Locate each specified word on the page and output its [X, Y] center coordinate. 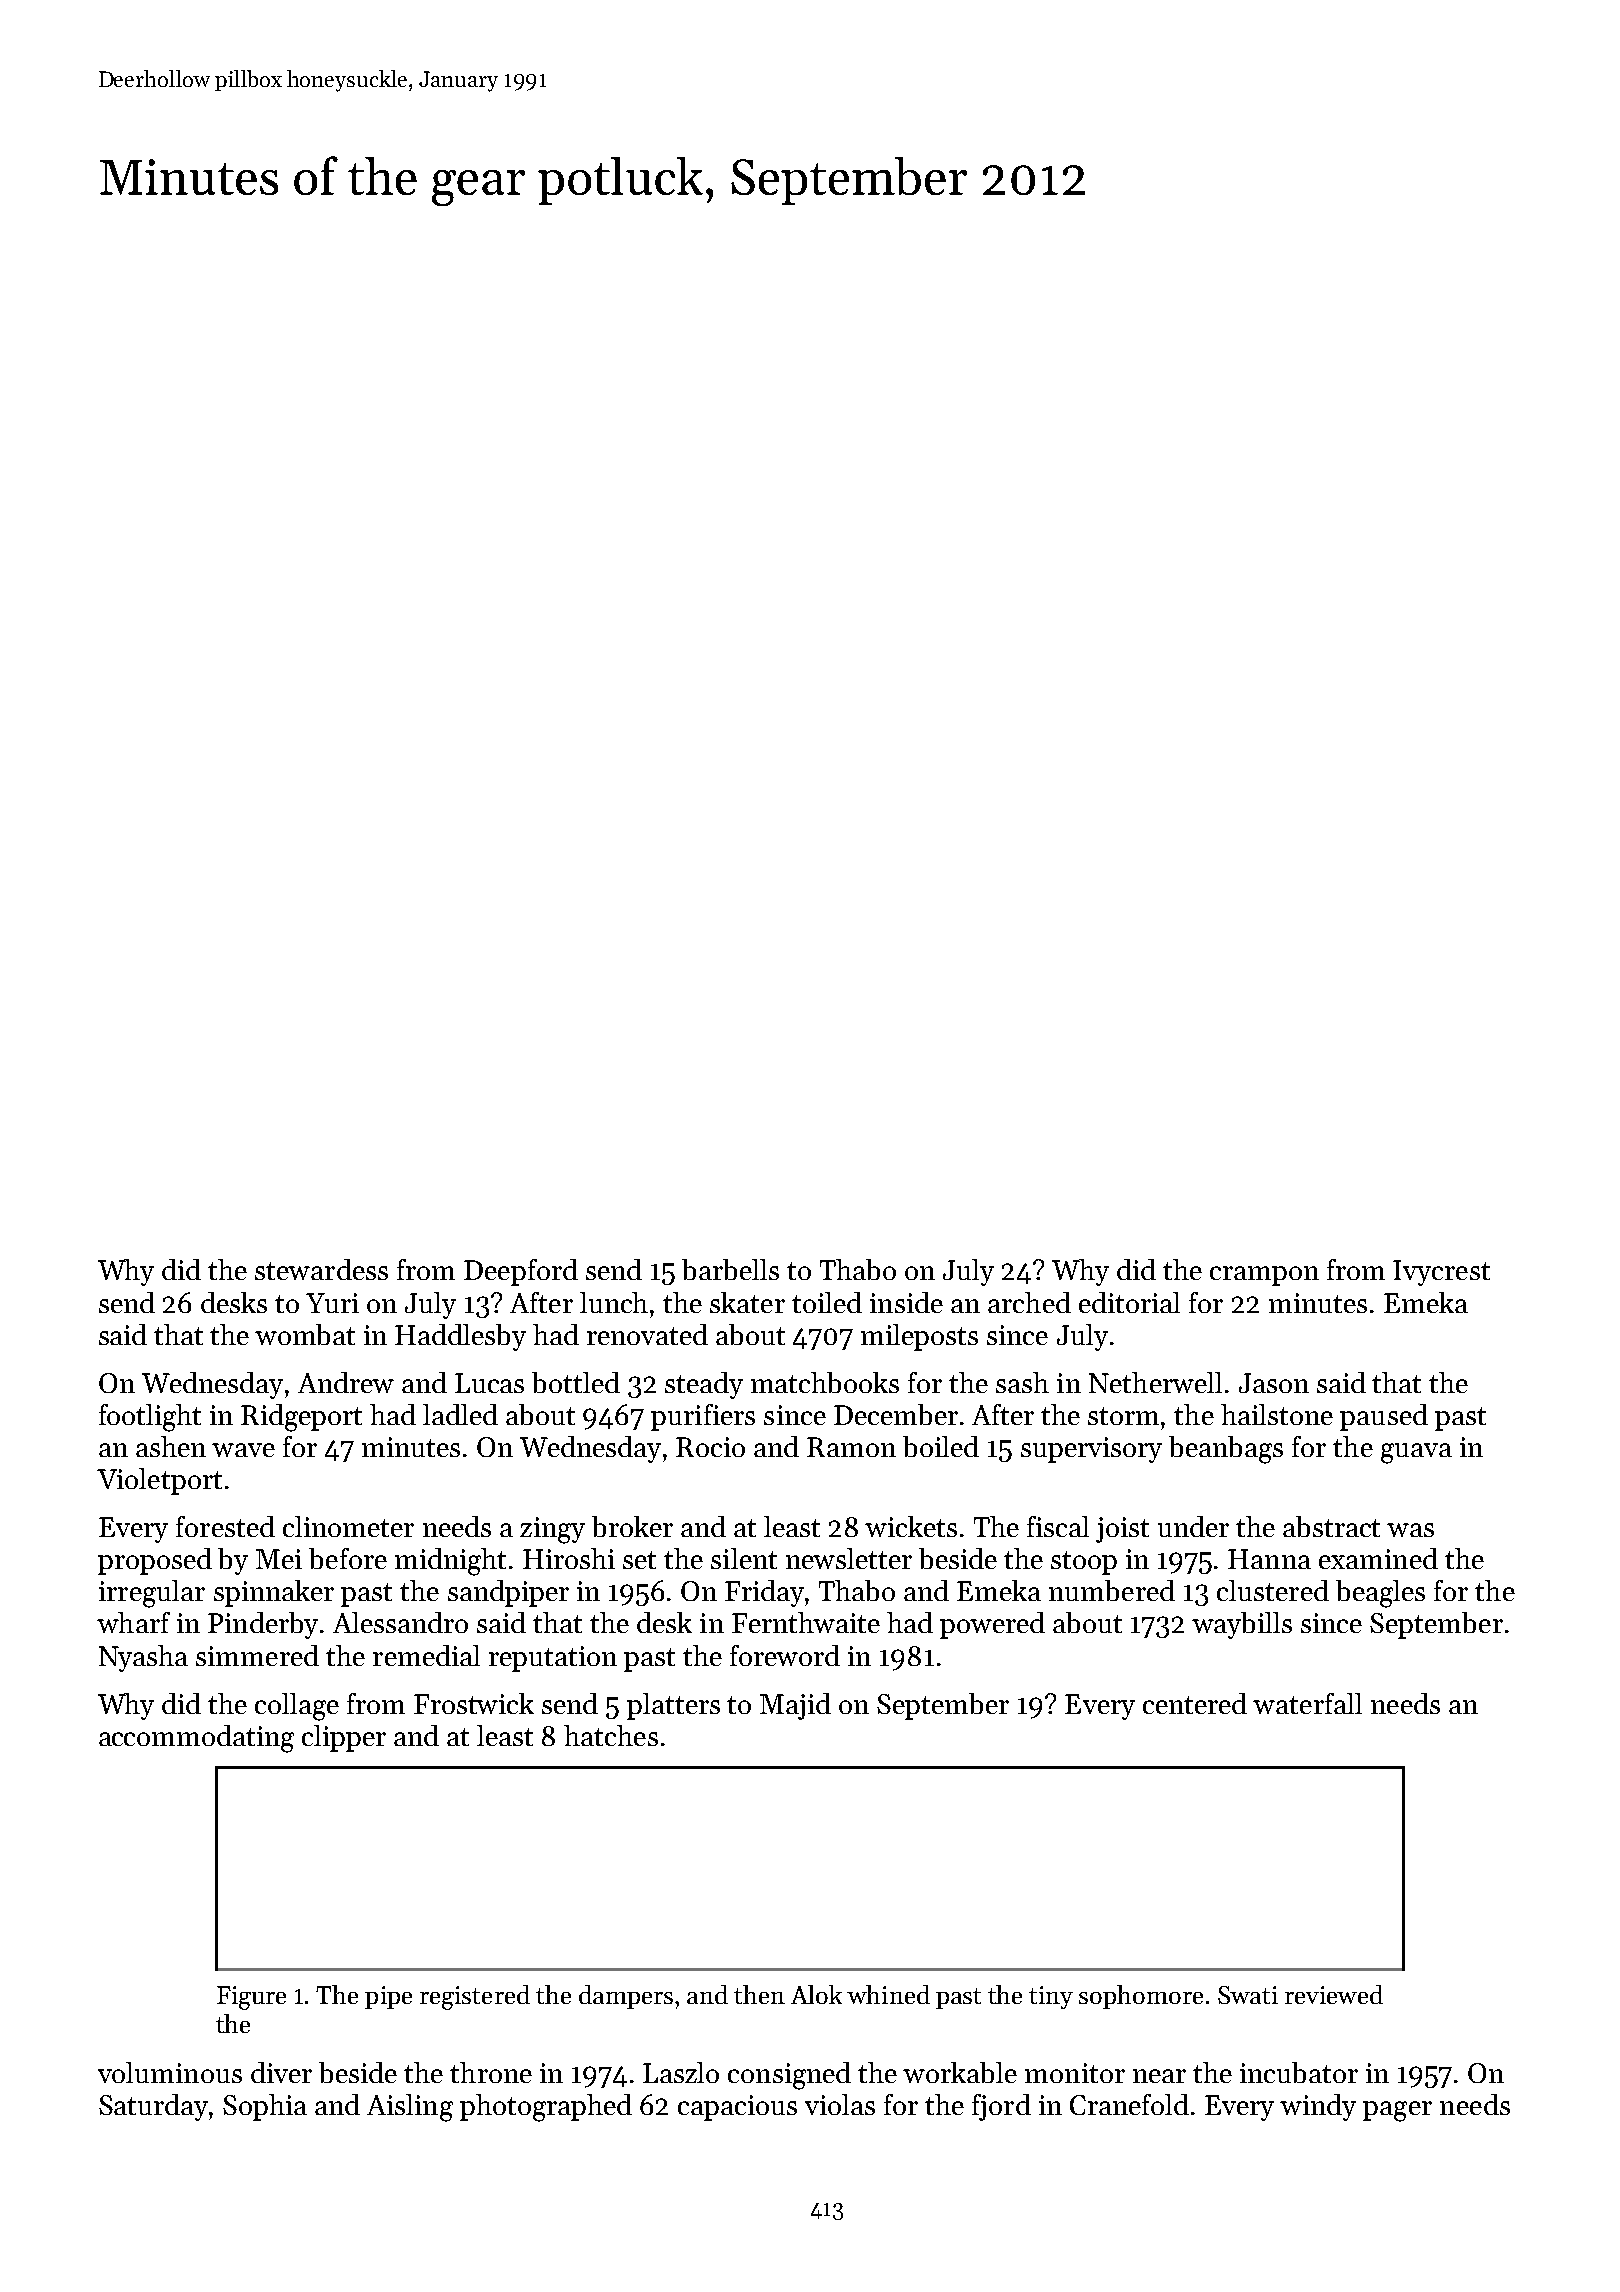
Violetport [159, 1481]
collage [297, 1707]
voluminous [170, 2072]
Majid [795, 1706]
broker [632, 1526]
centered [1195, 1703]
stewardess [321, 1269]
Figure [251, 1998]
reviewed [1334, 1994]
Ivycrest [1441, 1273]
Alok [816, 1994]
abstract [1331, 1526]
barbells [730, 1269]
